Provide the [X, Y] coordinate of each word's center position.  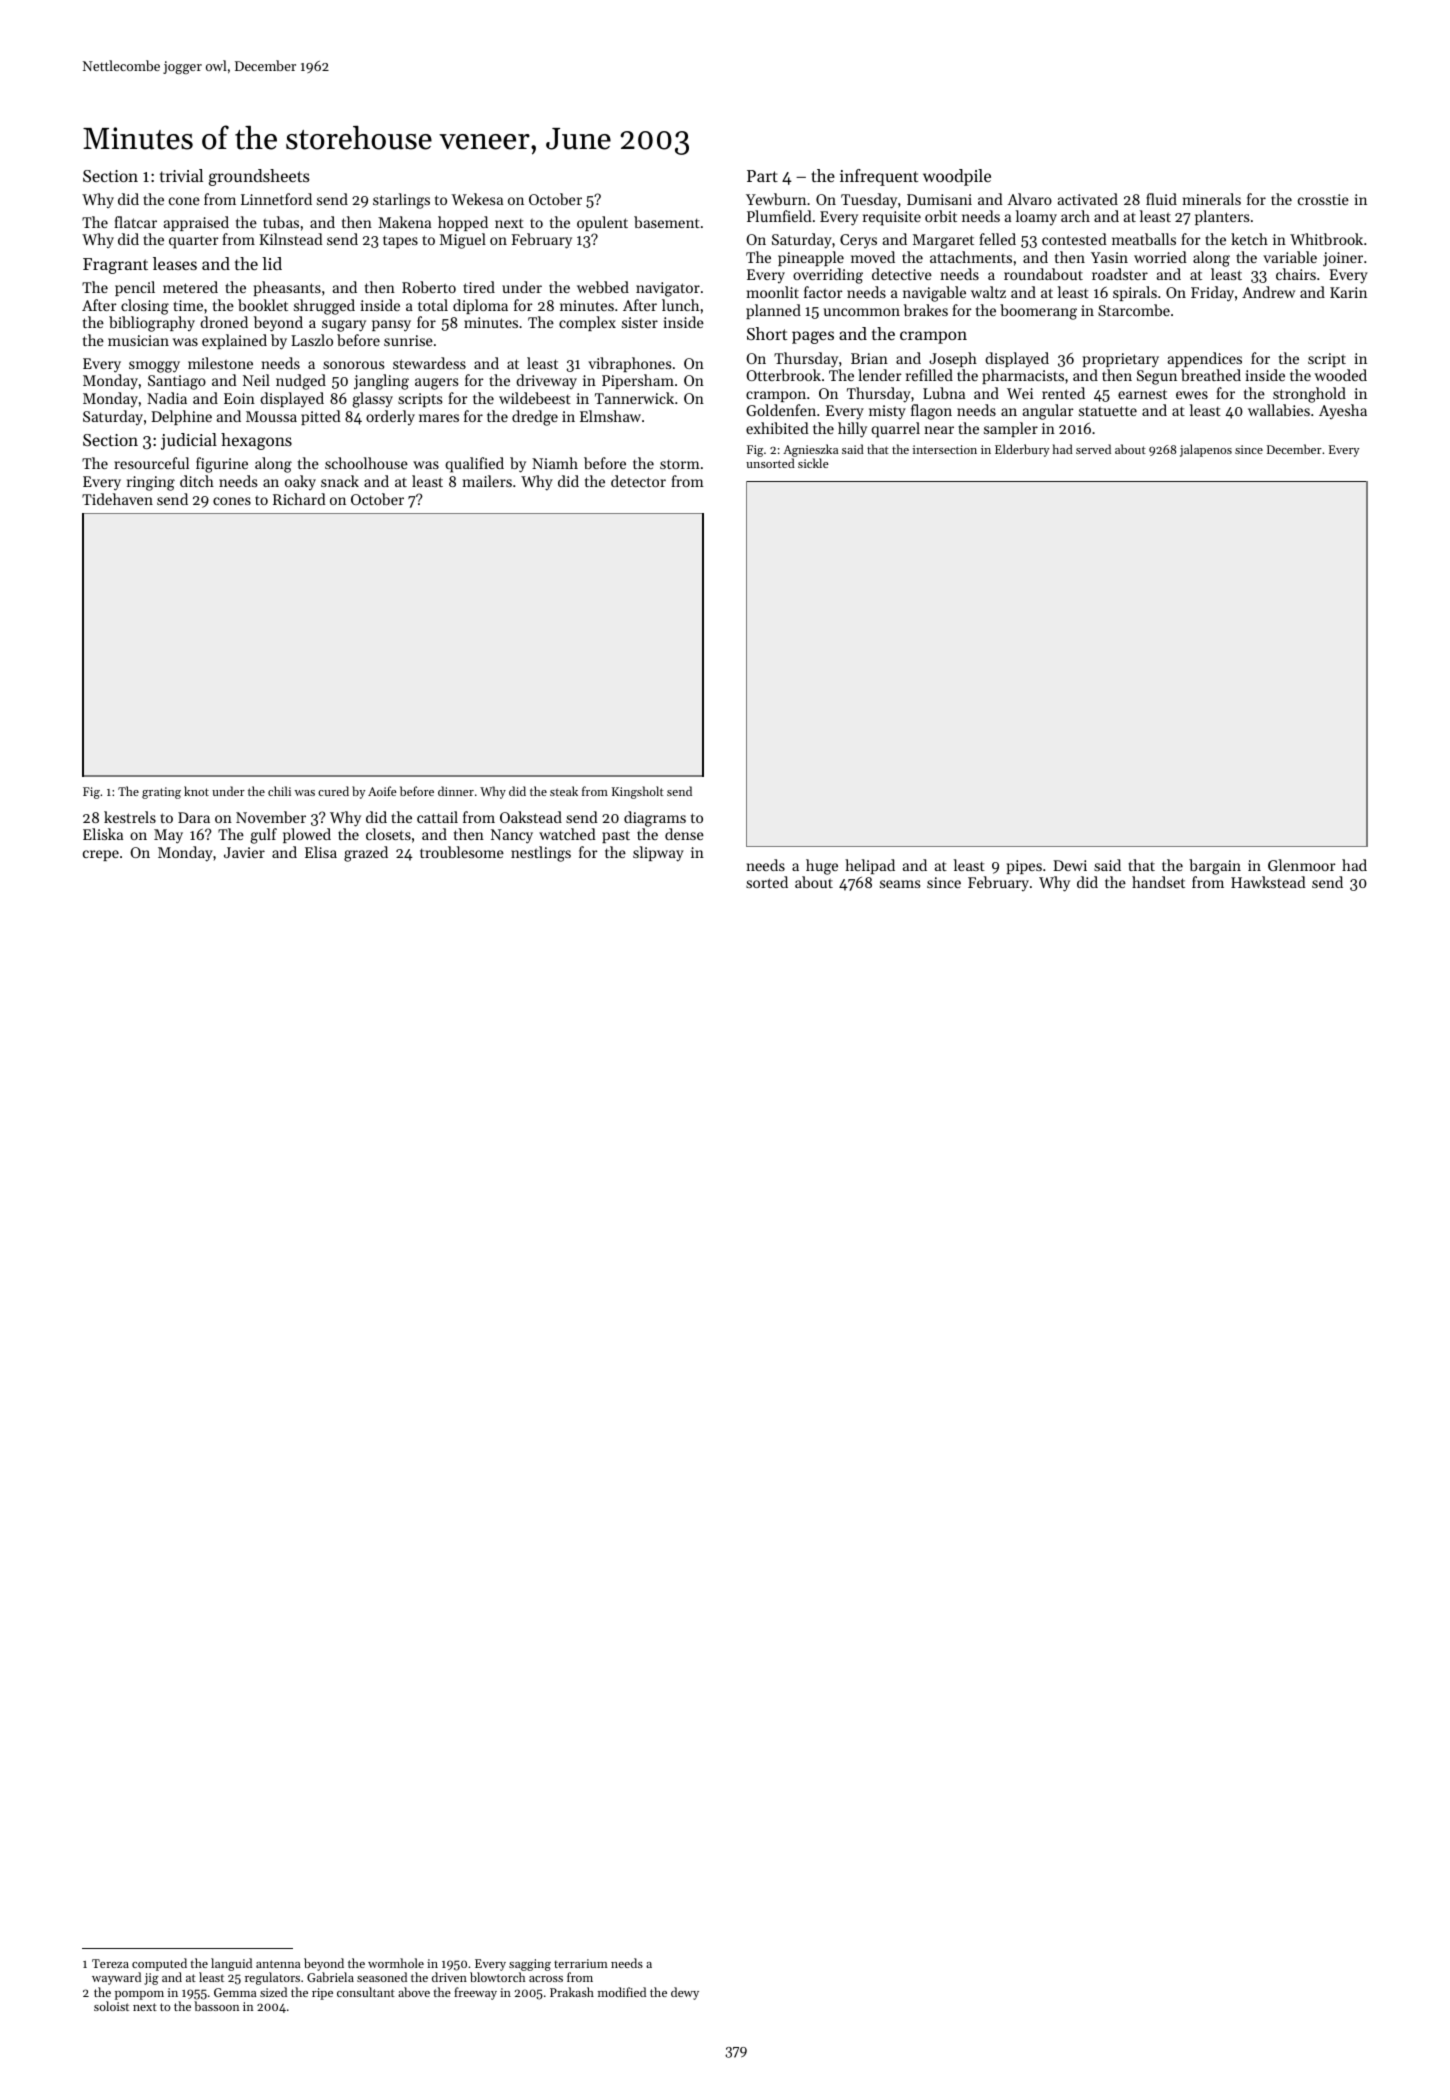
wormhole [396, 1963]
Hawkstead [1268, 882]
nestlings [541, 854]
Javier [244, 852]
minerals [1212, 199]
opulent [602, 223]
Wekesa [477, 199]
